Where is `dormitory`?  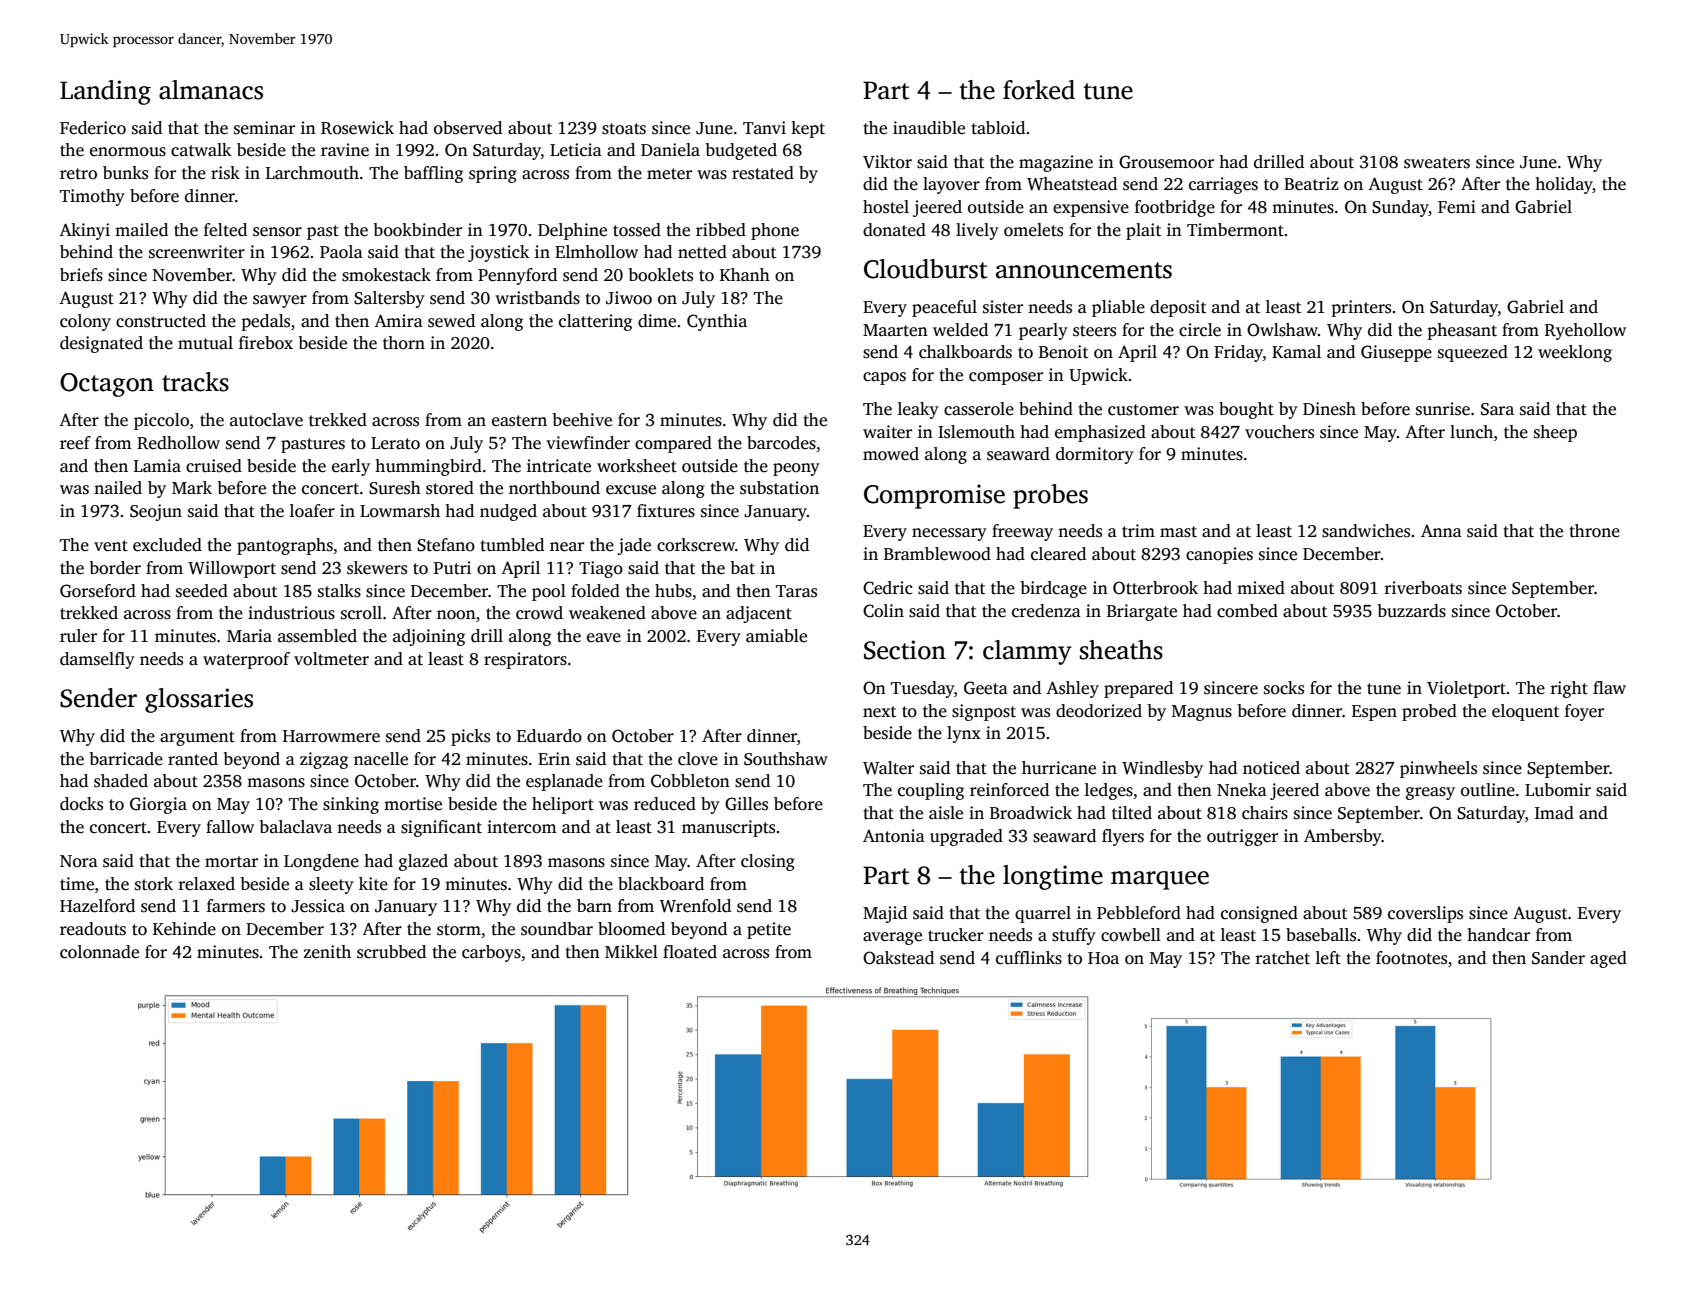 dormitory is located at coordinates (1095, 455).
